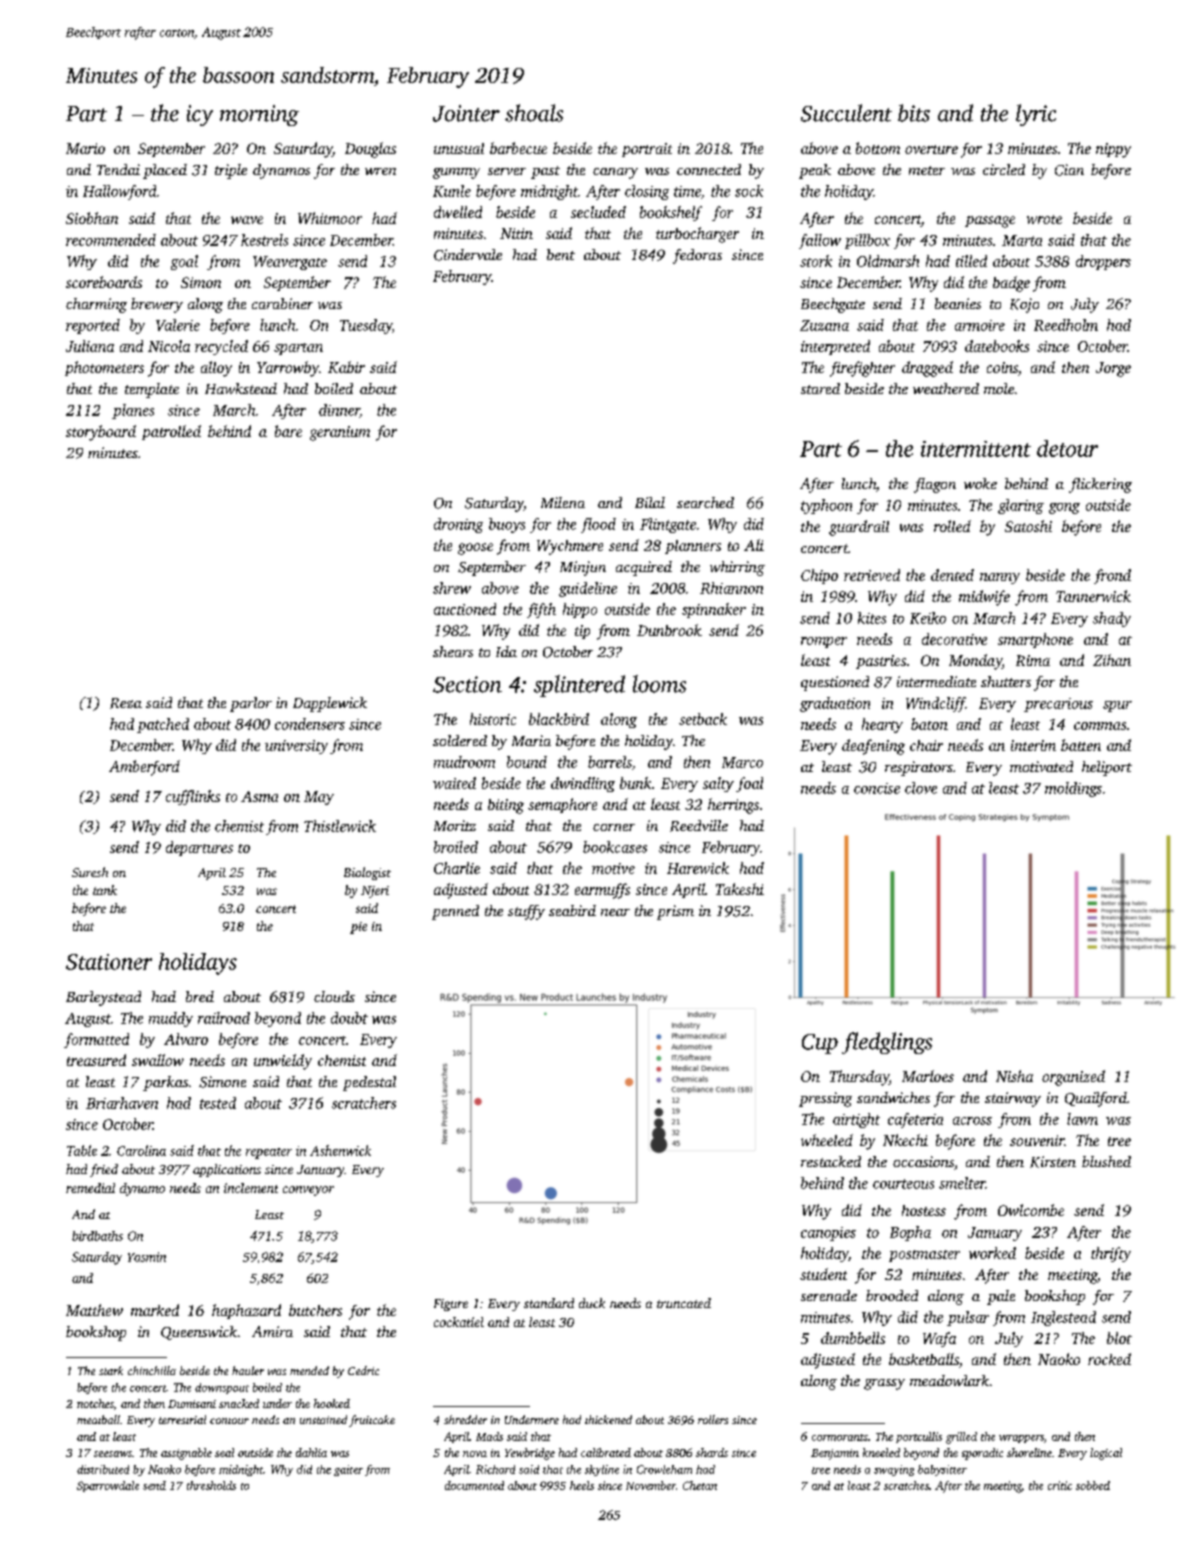 The height and width of the screenshot is (1549, 1197). Describe the element at coordinates (1073, 1078) in the screenshot. I see `organized` at that location.
